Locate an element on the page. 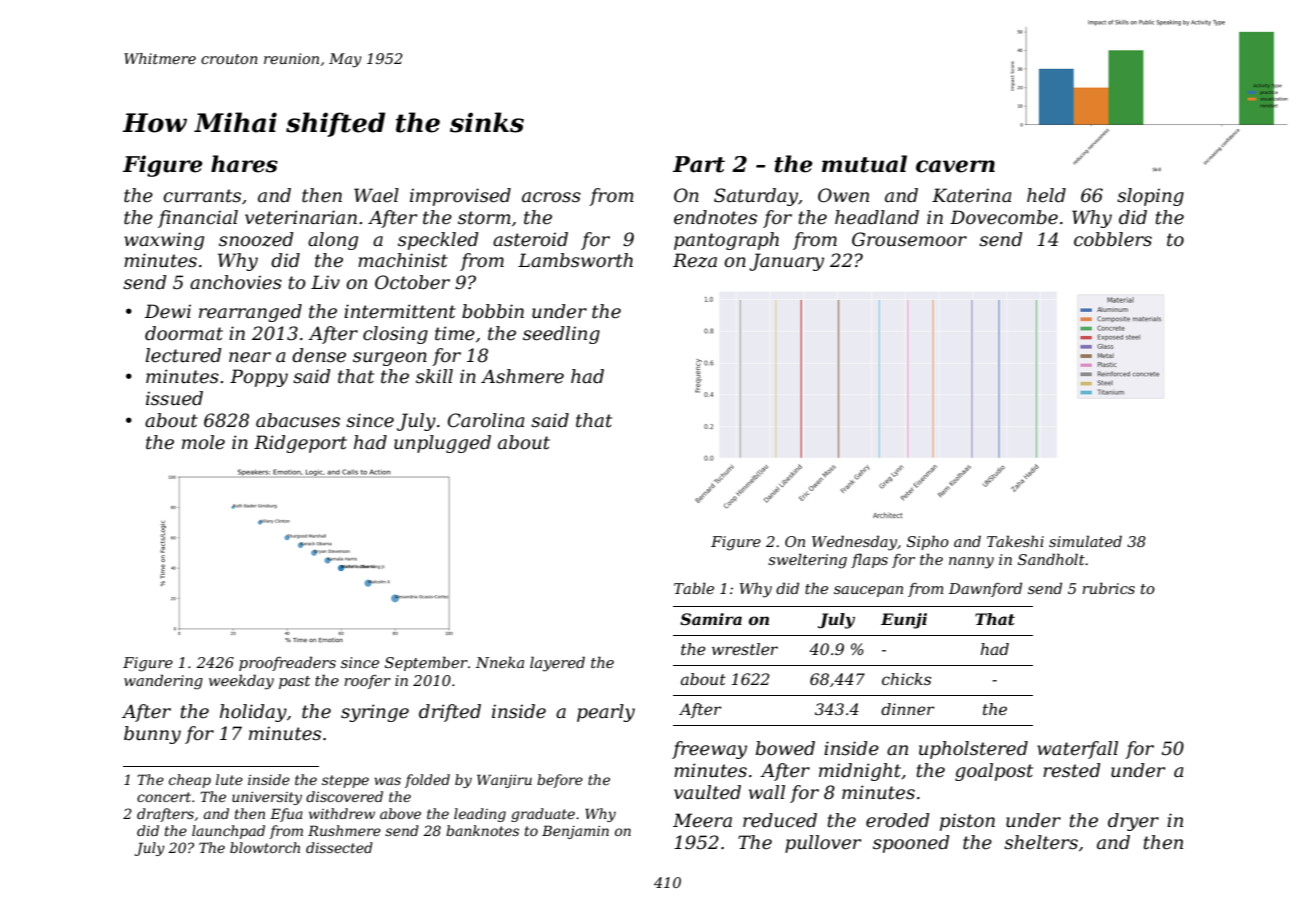 The width and height of the document is (1308, 924). Ridgeport is located at coordinates (300, 444).
